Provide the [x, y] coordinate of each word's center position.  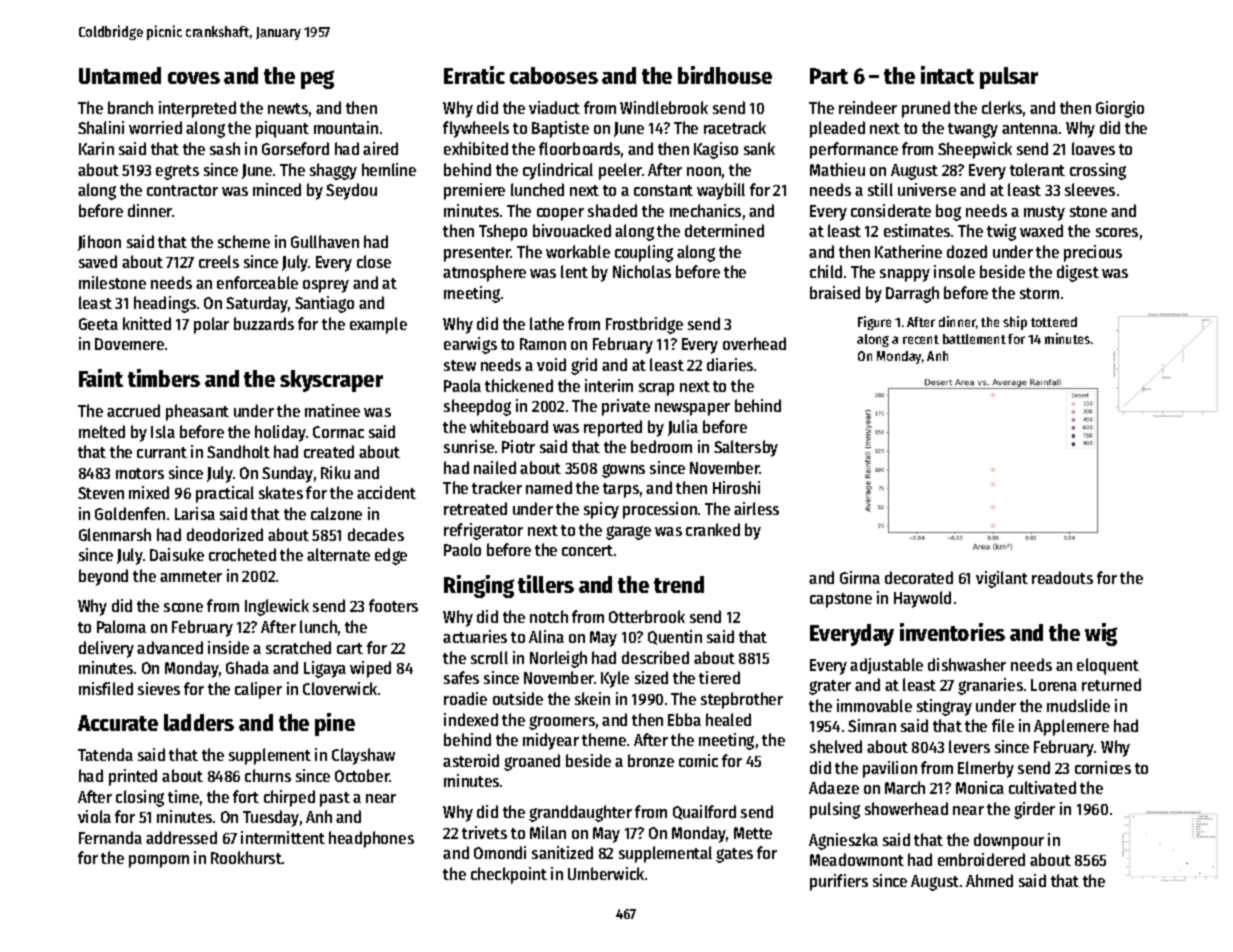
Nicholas [642, 271]
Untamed [120, 75]
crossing [1098, 171]
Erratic [474, 75]
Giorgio [1120, 109]
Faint [101, 378]
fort [246, 796]
